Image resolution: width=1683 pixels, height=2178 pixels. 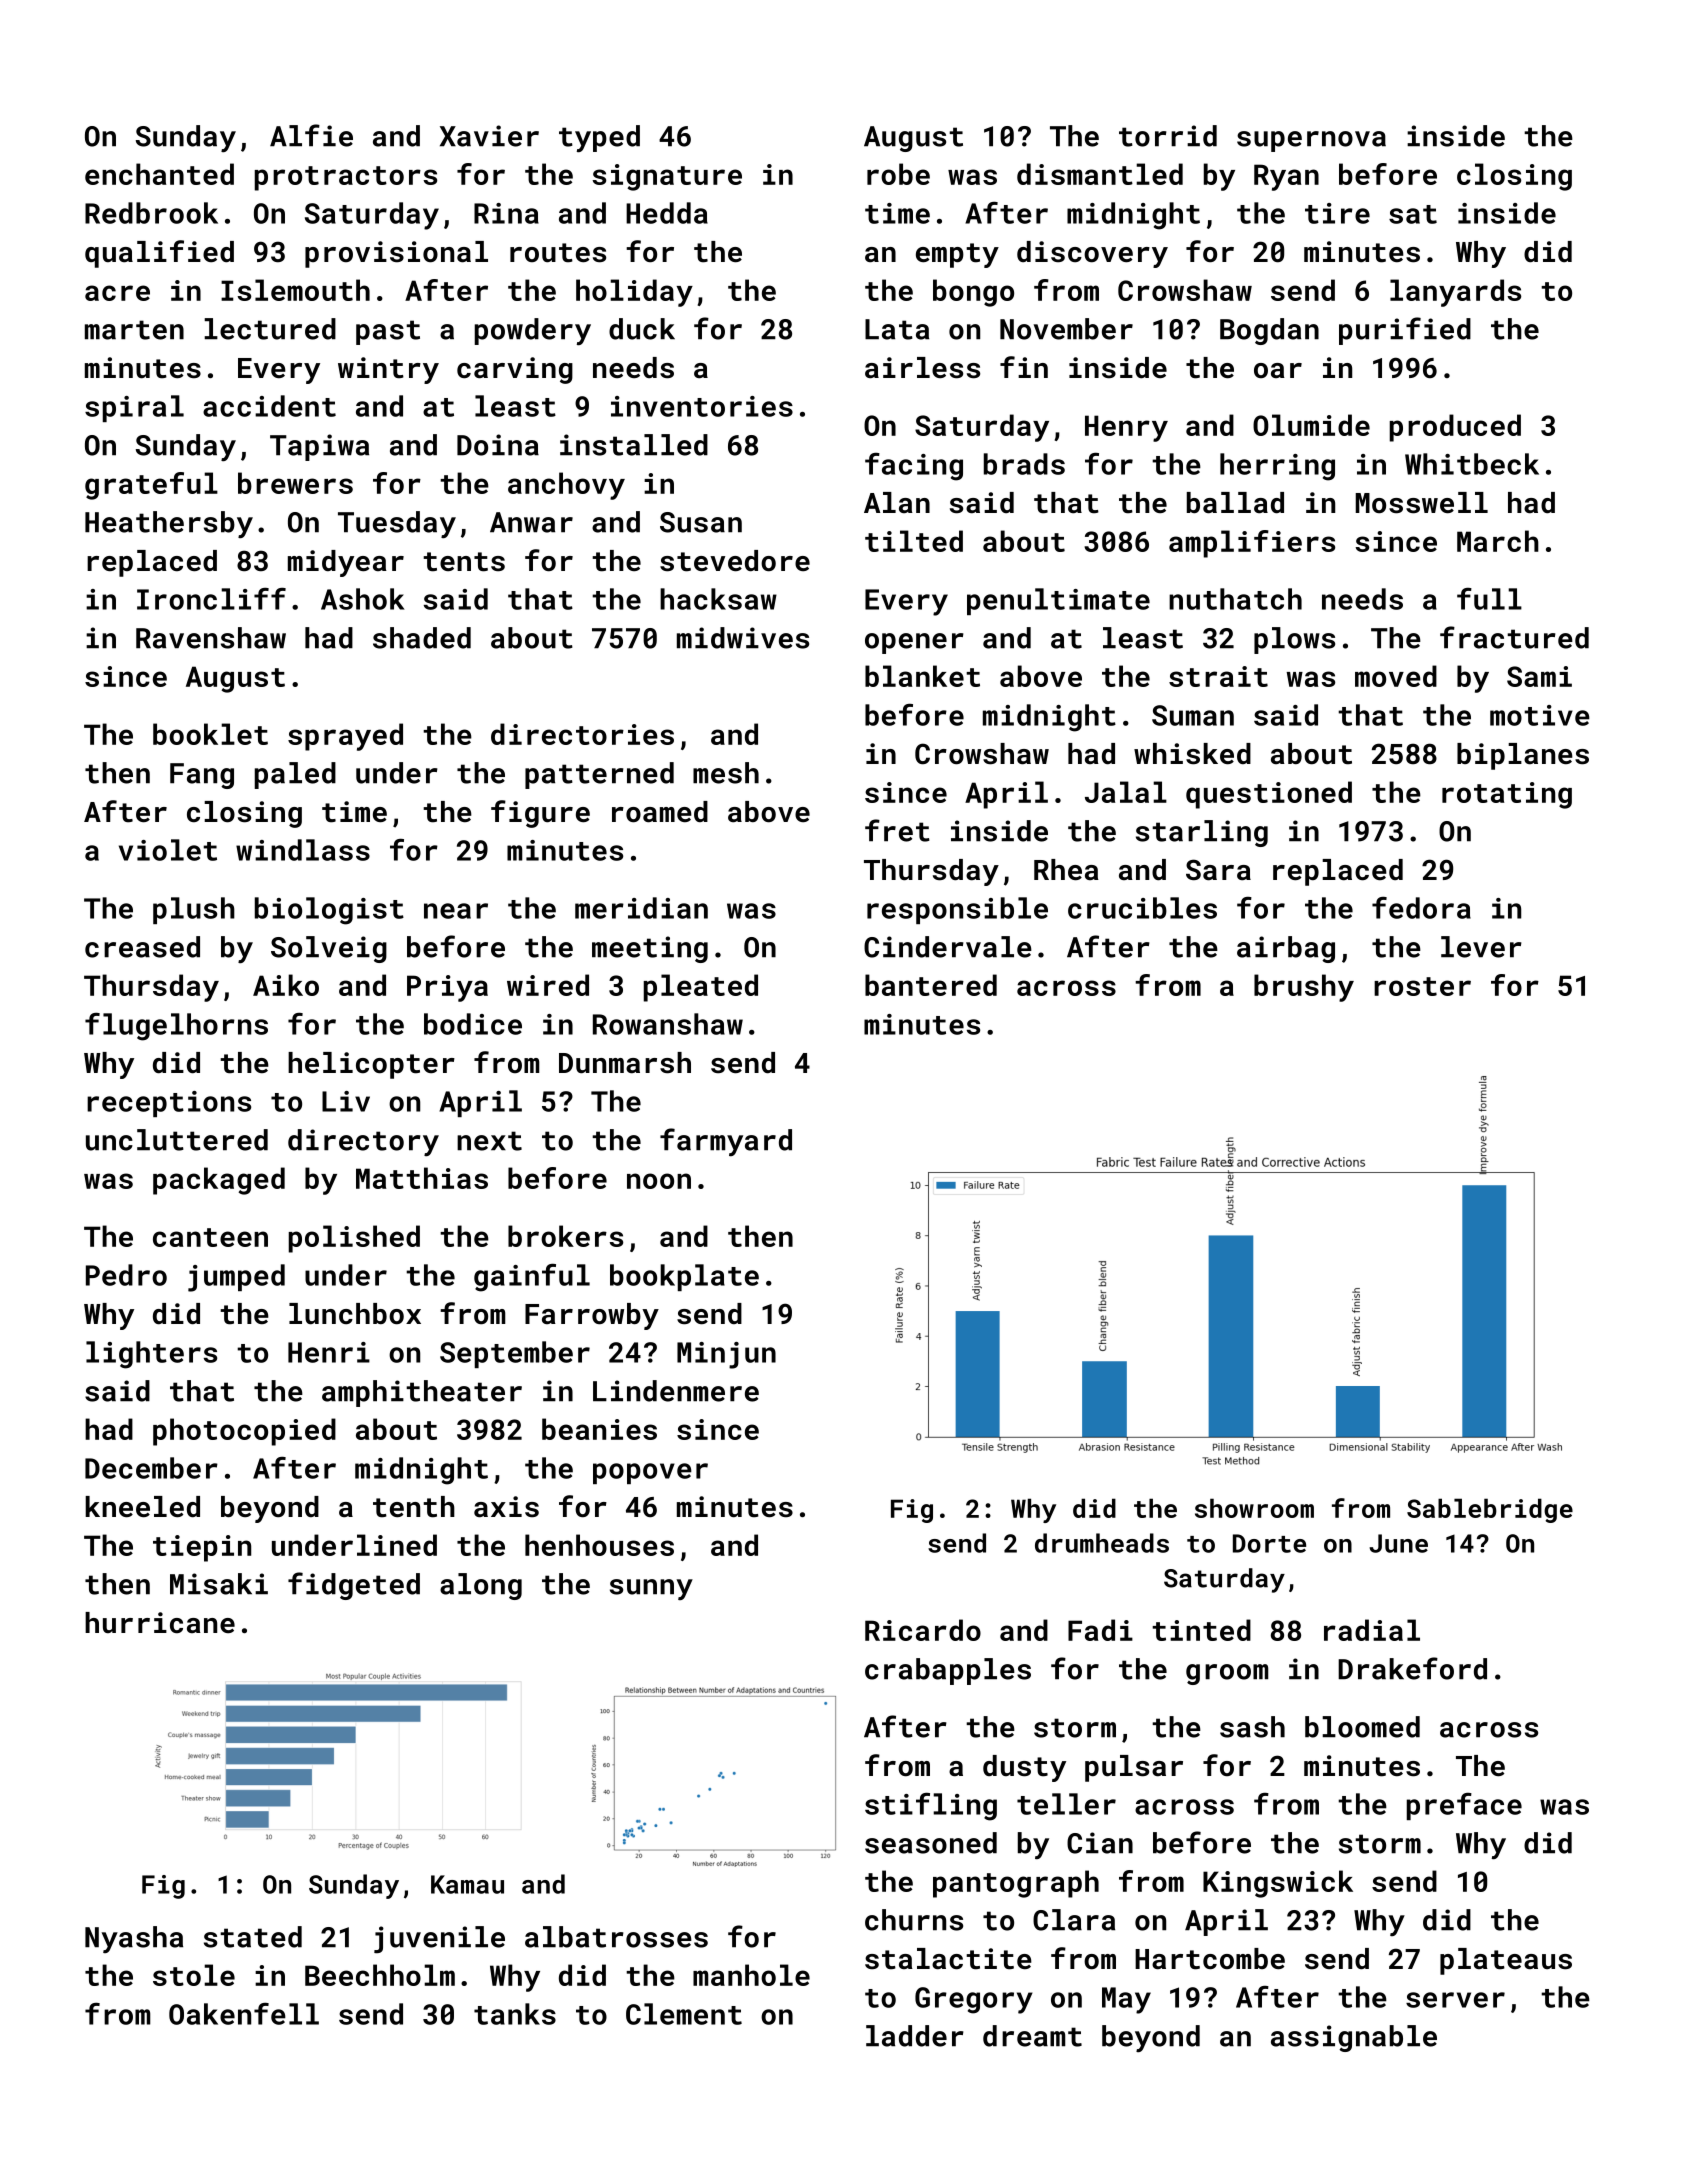 What do you see at coordinates (1286, 949) in the screenshot?
I see `airbag` at bounding box center [1286, 949].
